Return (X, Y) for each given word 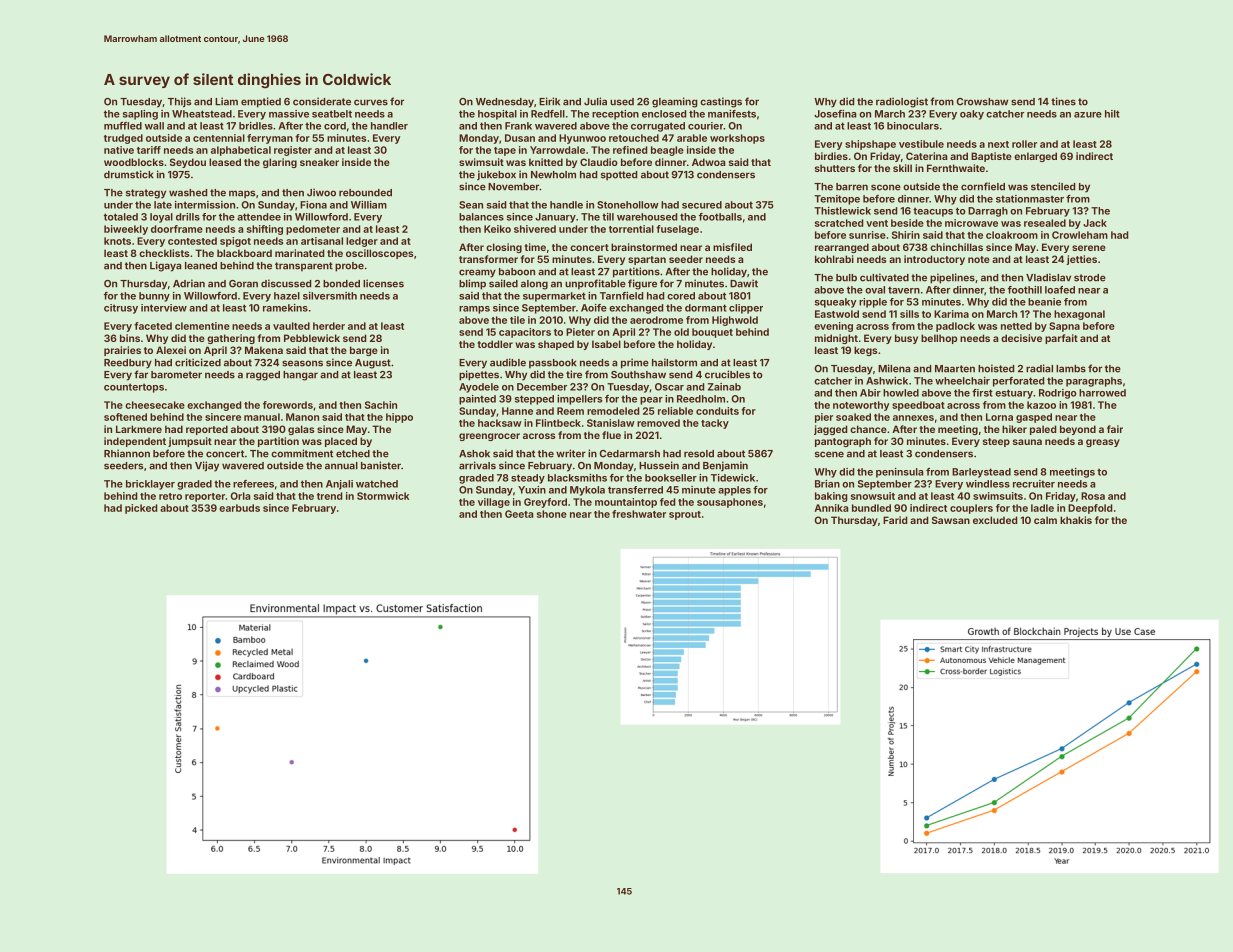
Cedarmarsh (629, 454)
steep (996, 442)
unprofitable (595, 284)
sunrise (867, 235)
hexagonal (1079, 315)
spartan (647, 260)
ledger (362, 242)
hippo (399, 418)
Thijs (180, 102)
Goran (243, 284)
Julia (595, 101)
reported (207, 430)
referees (253, 484)
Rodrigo (1058, 394)
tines (1063, 101)
